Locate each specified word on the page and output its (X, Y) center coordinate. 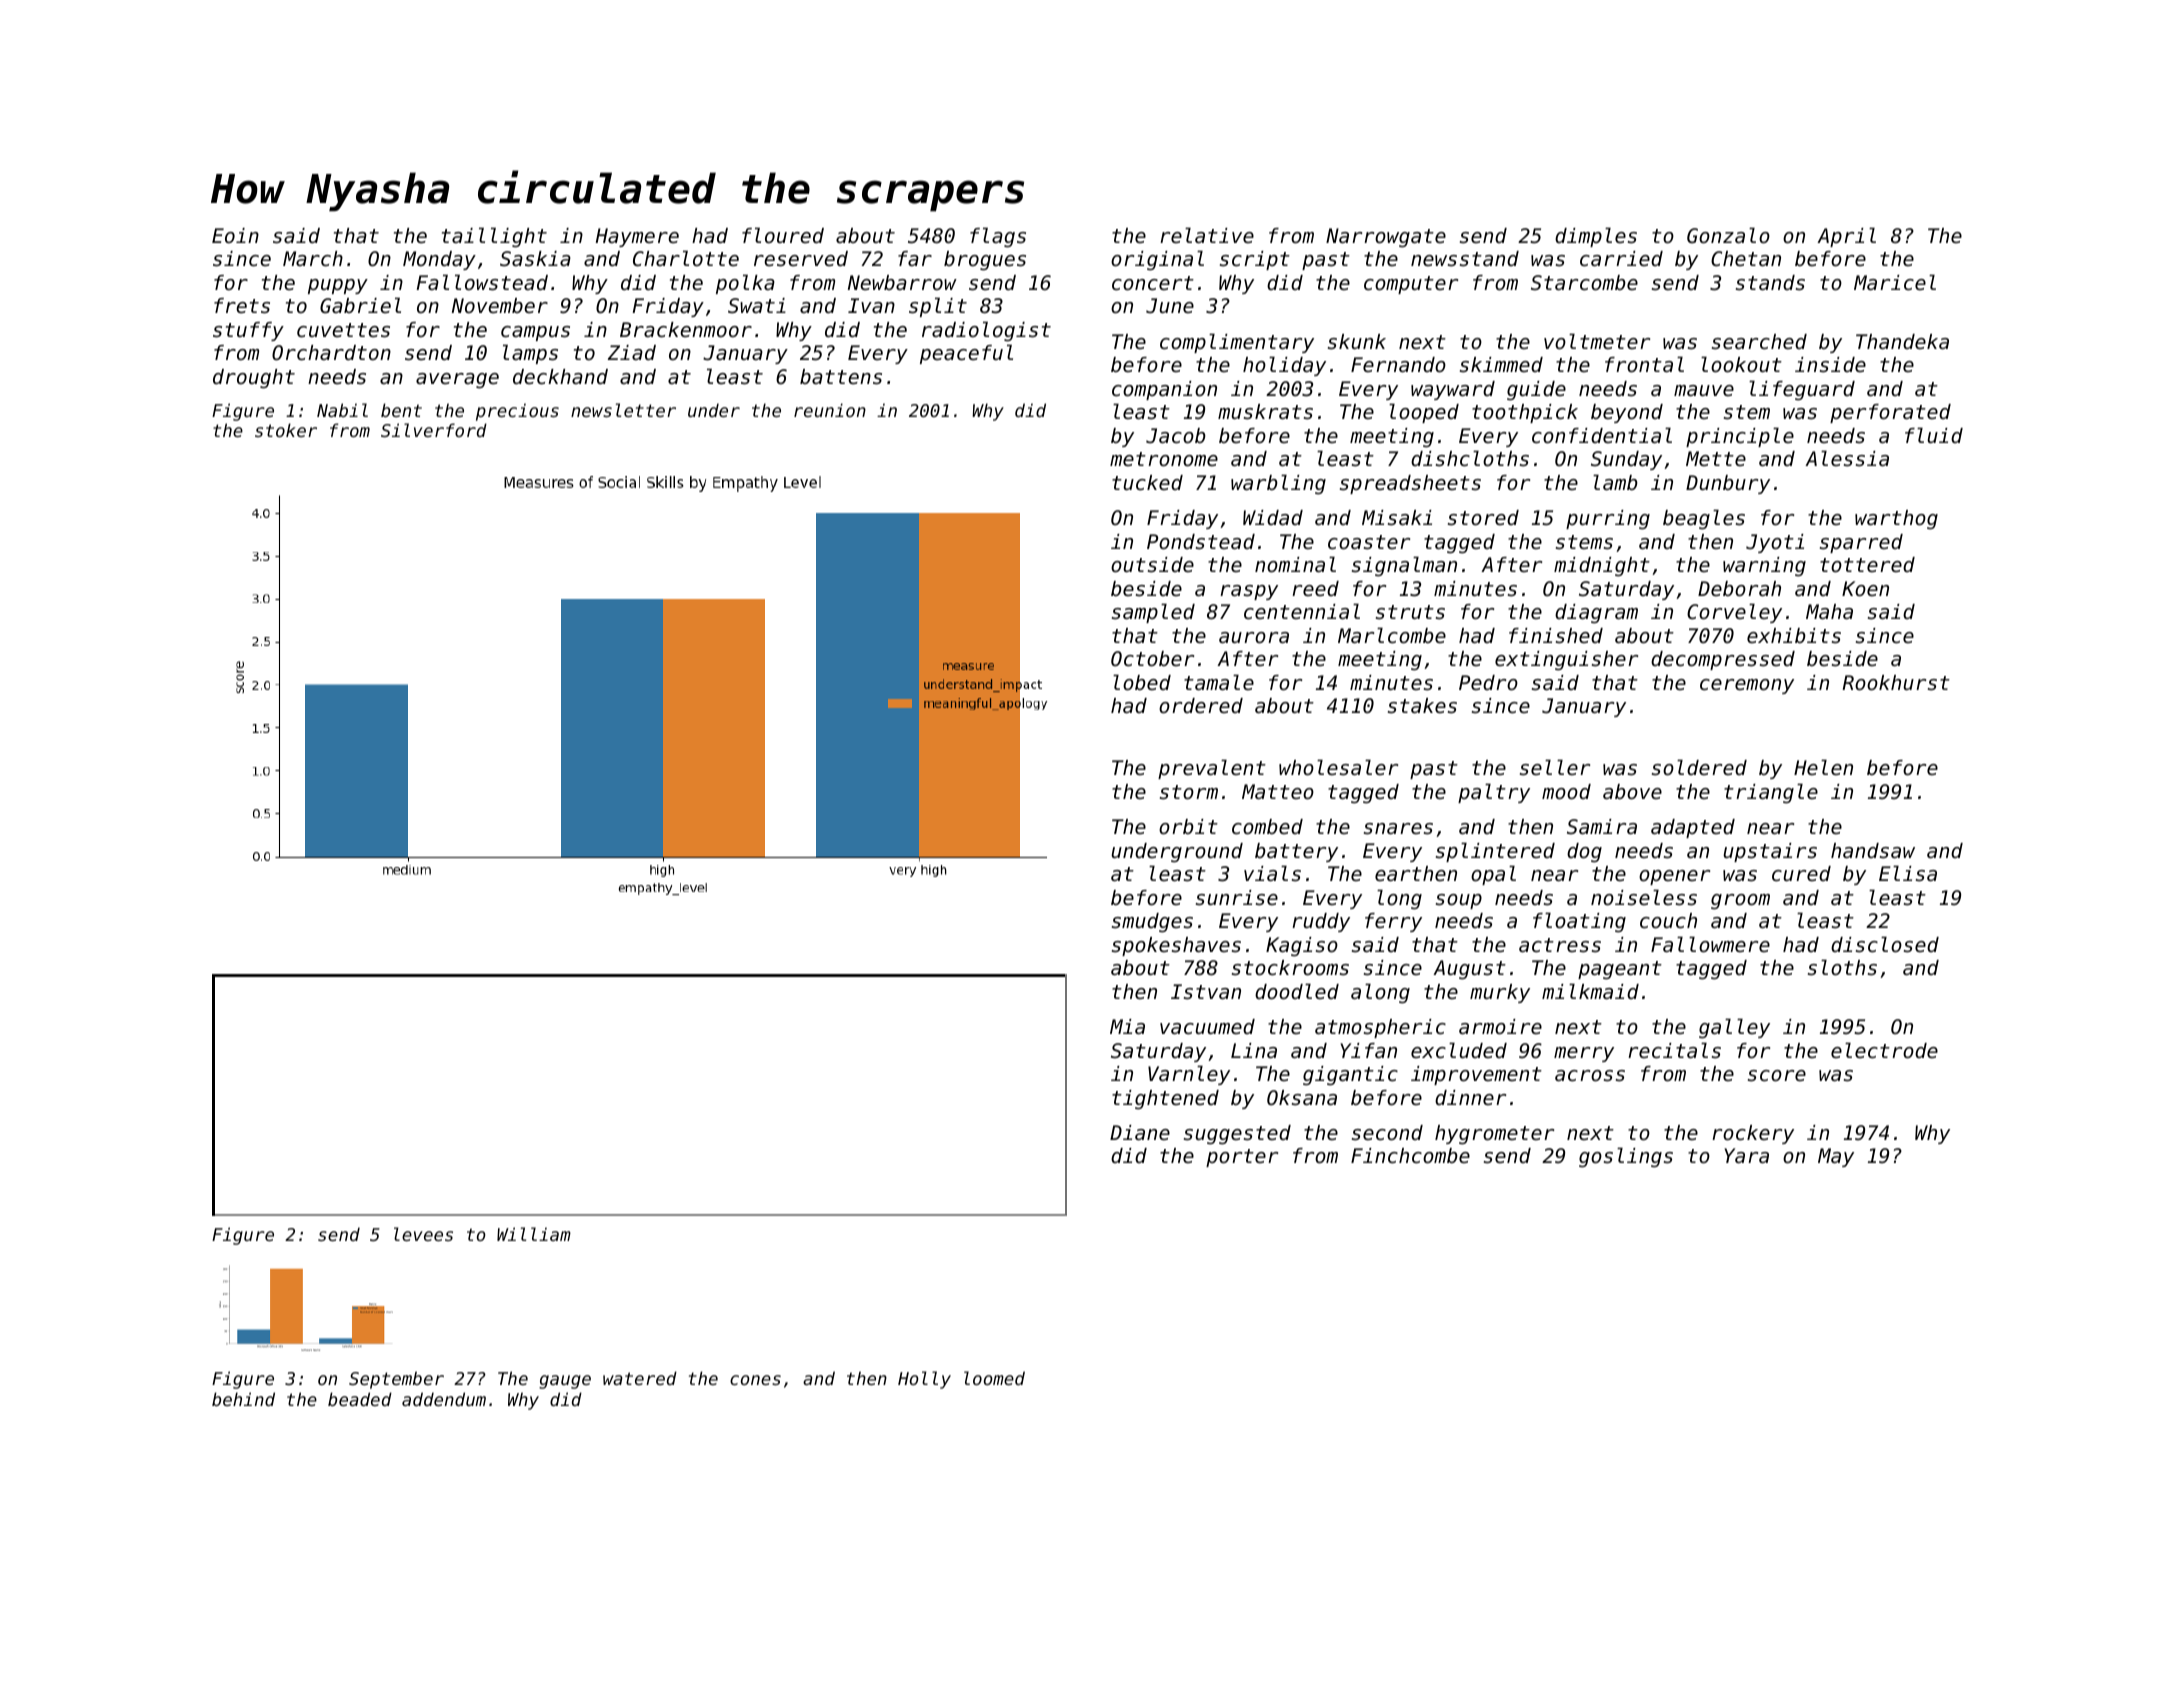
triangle (1771, 793)
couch (1668, 921)
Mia (1127, 1026)
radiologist (986, 331)
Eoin (235, 236)
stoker (286, 430)
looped (1424, 413)
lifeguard (1802, 390)
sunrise (1237, 898)
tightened (1165, 1100)
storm (1189, 792)
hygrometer (1494, 1135)
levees (423, 1234)
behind (243, 1399)
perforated (1890, 413)
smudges (1152, 923)
